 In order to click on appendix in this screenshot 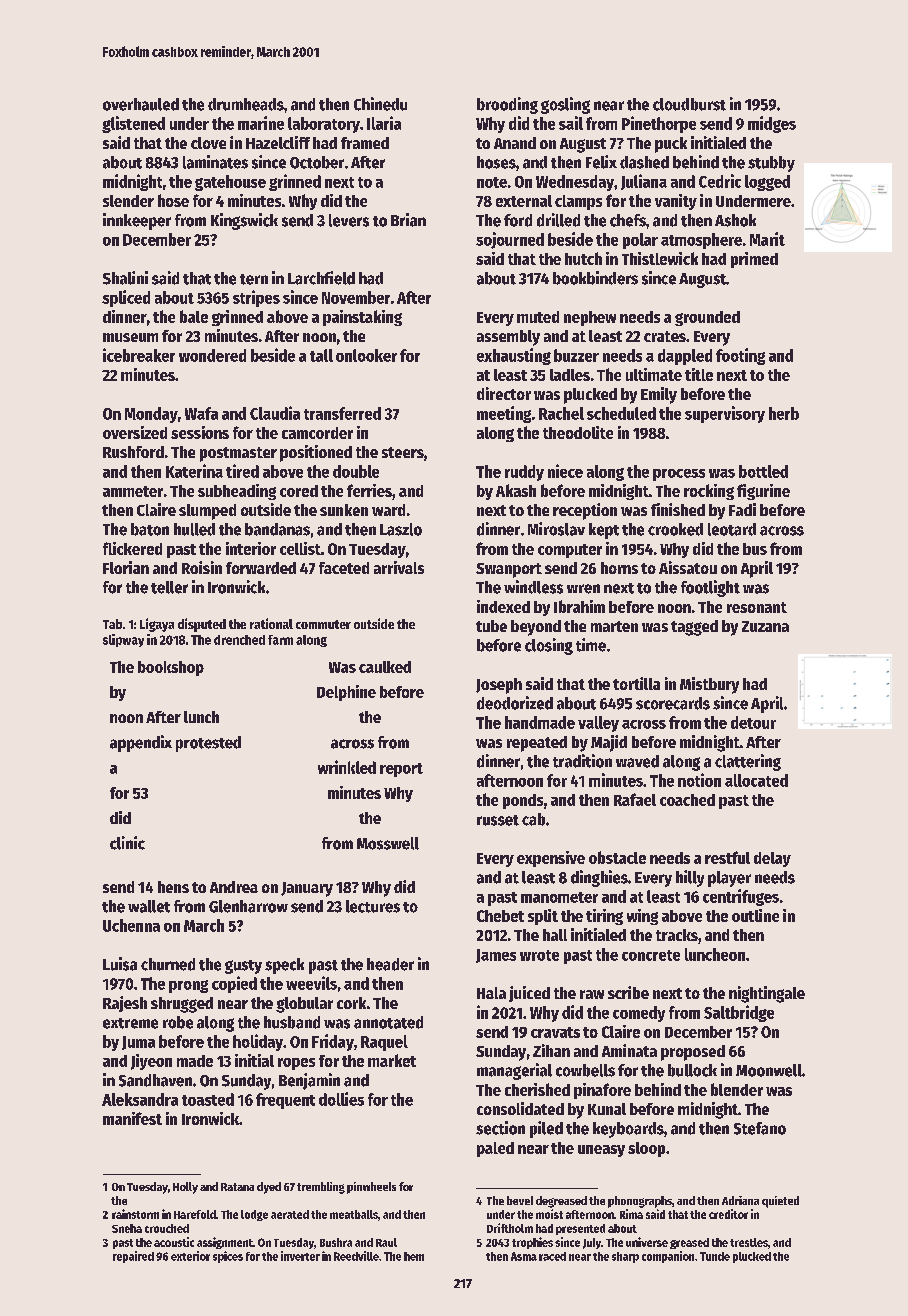, I will do `click(141, 743)`.
